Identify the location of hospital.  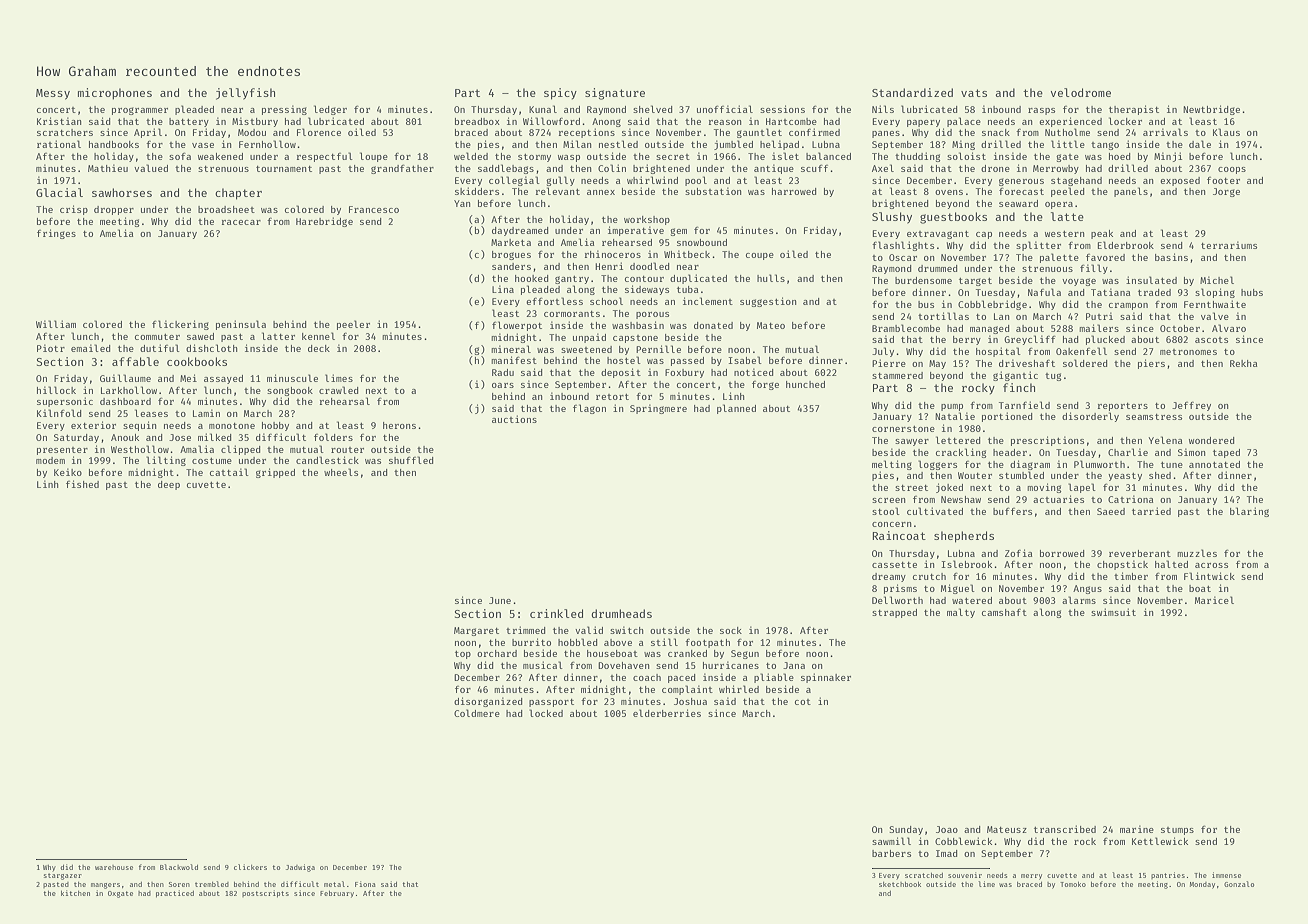
(998, 352).
